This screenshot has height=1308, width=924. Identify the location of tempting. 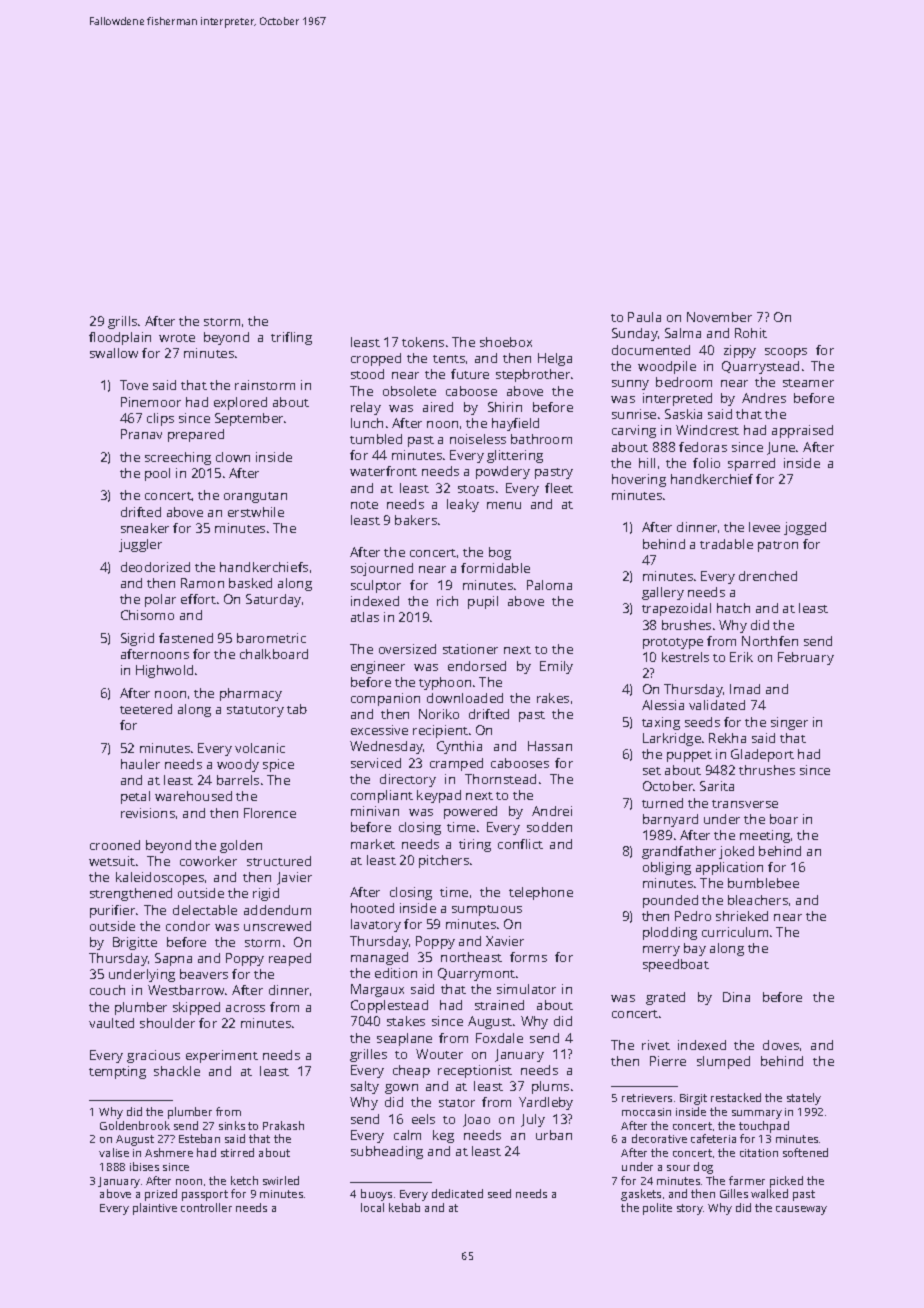
(117, 1072).
